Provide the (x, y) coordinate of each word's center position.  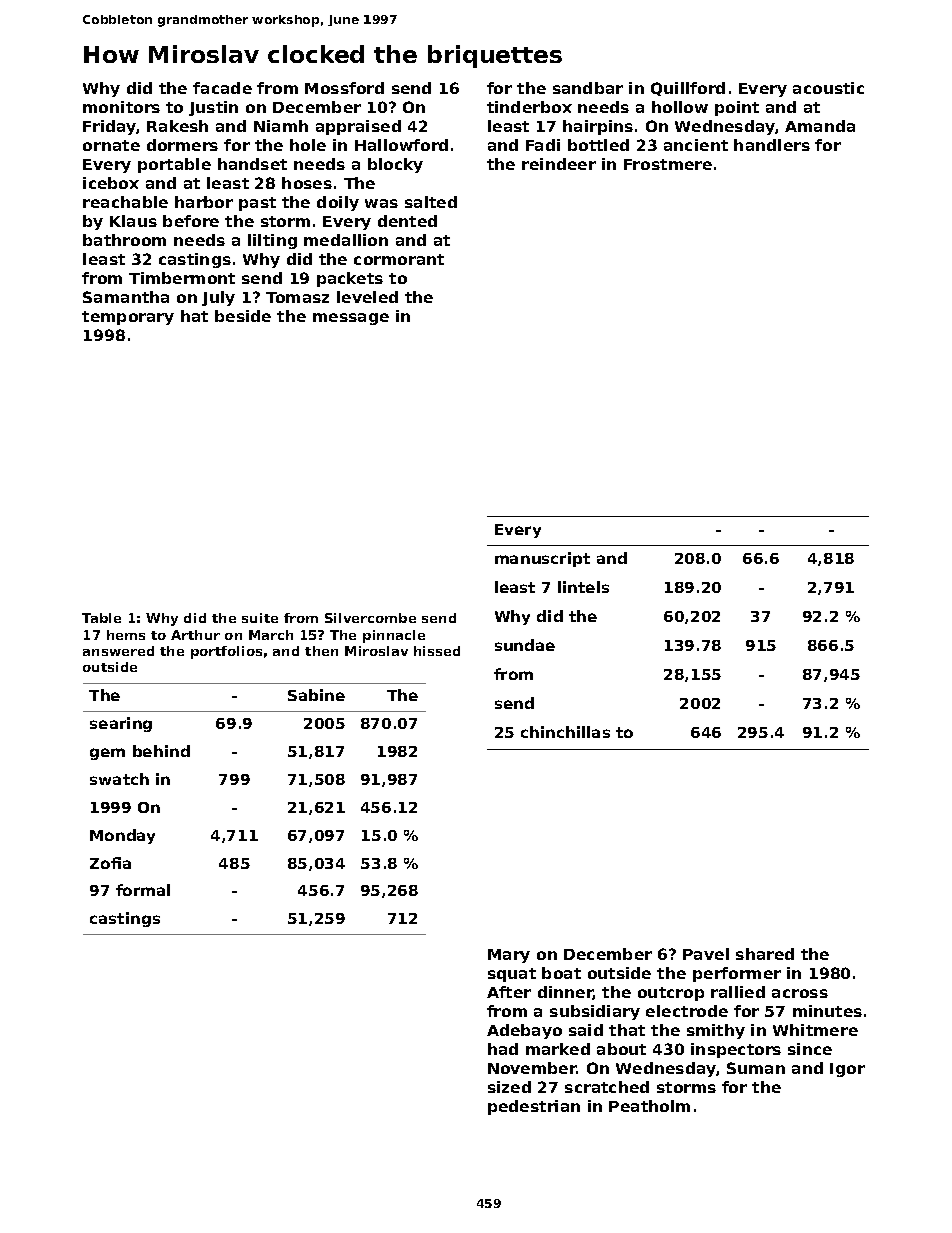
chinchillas (565, 732)
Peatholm (649, 1106)
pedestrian (534, 1107)
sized (509, 1087)
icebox (111, 183)
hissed (437, 651)
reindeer (559, 164)
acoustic (828, 88)
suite (260, 618)
